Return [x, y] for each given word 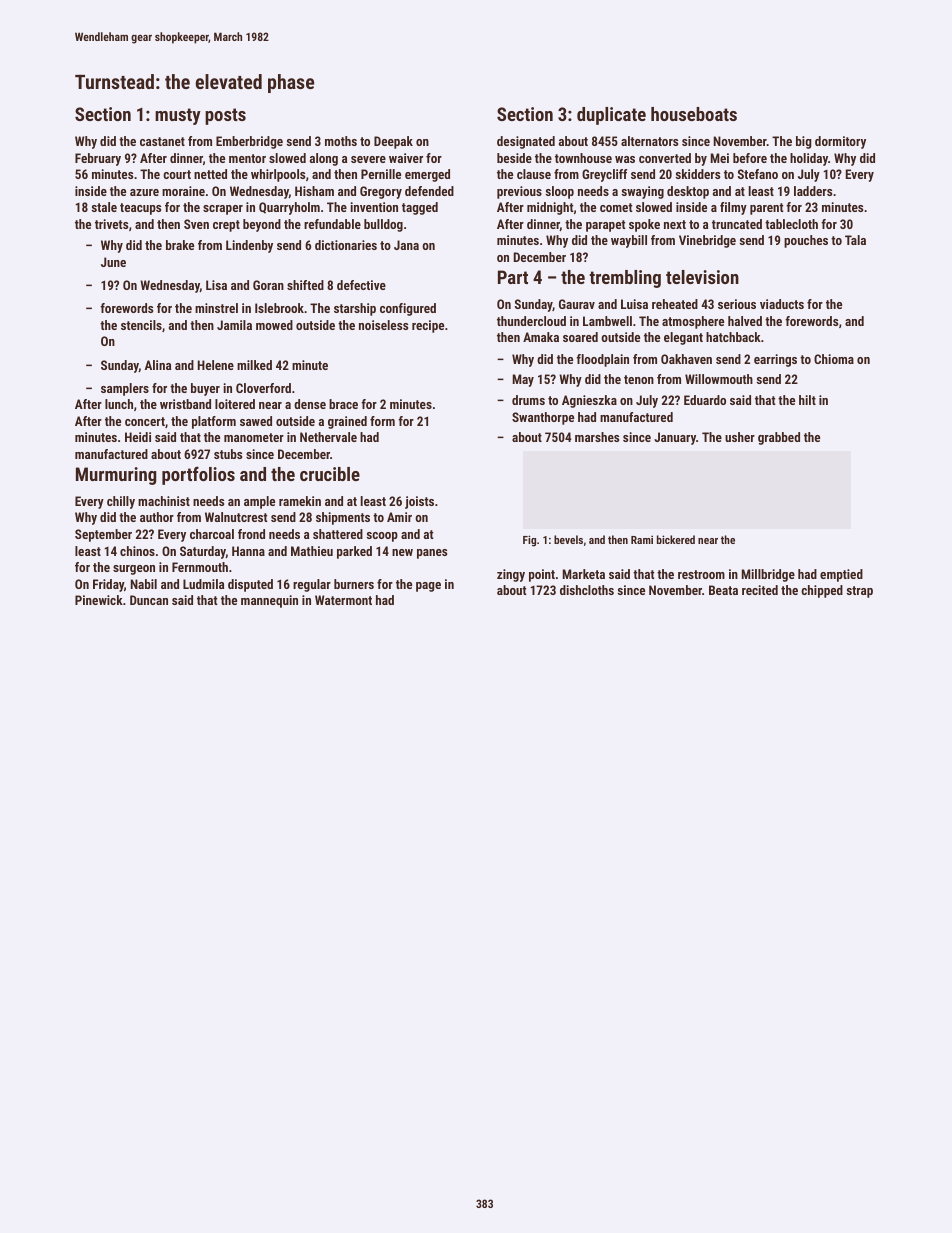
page [428, 587]
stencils [141, 325]
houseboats [694, 114]
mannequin [269, 601]
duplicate [611, 116]
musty [178, 116]
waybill [629, 241]
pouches [806, 241]
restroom [701, 574]
